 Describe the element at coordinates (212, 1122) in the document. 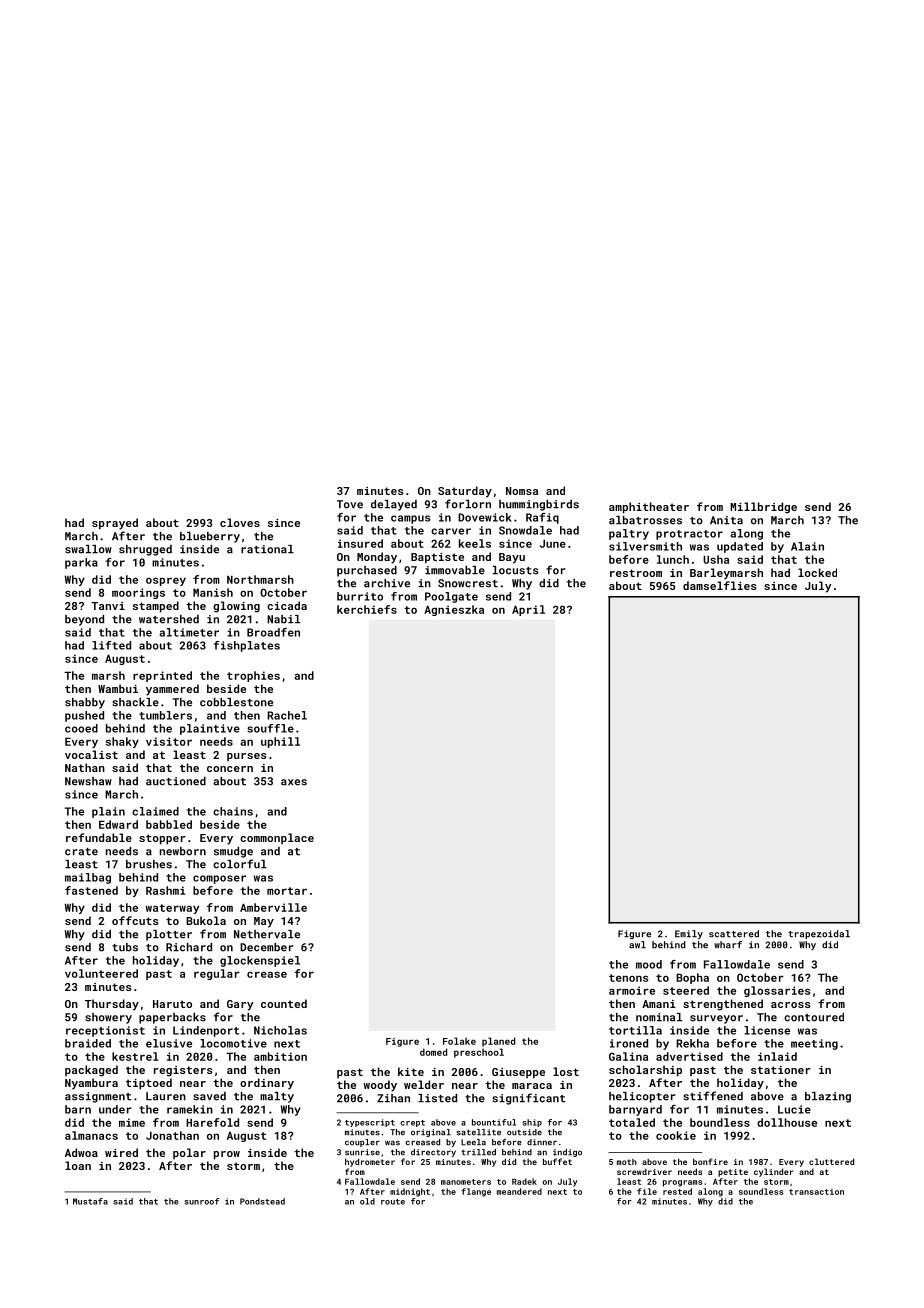

I see `Harefold` at that location.
